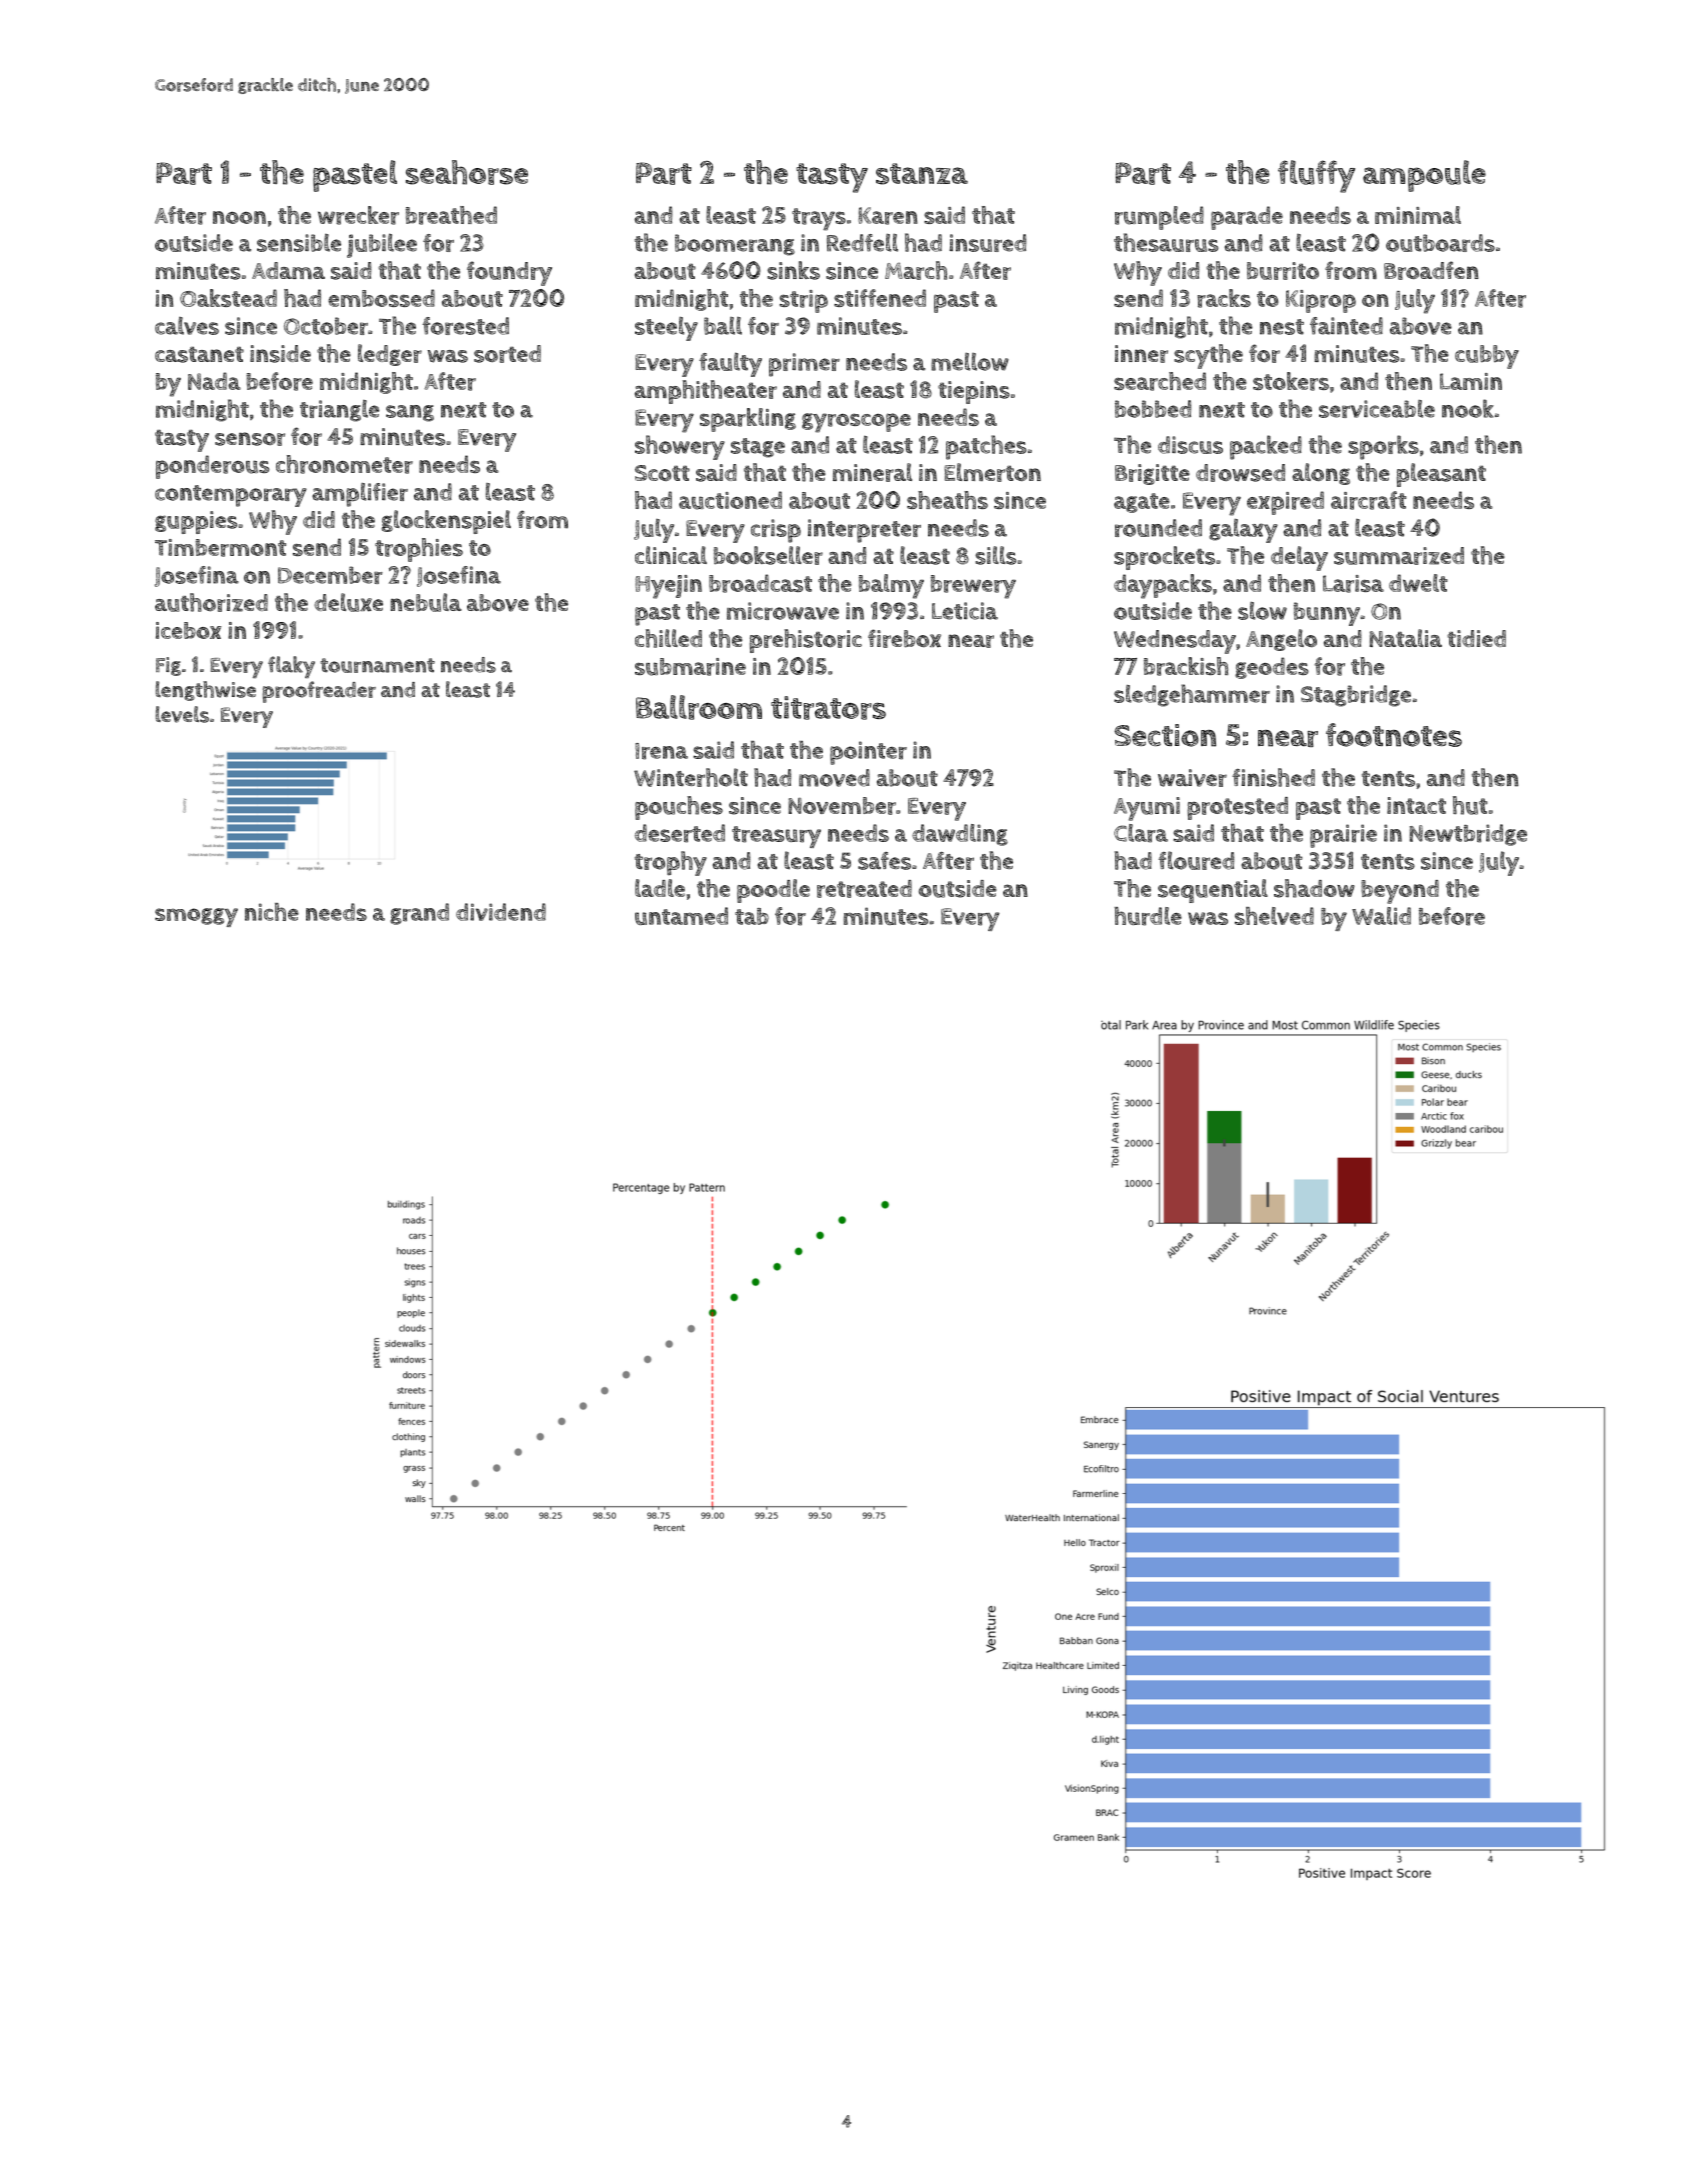 Image resolution: width=1683 pixels, height=2178 pixels. Describe the element at coordinates (1381, 916) in the screenshot. I see `Walid` at that location.
